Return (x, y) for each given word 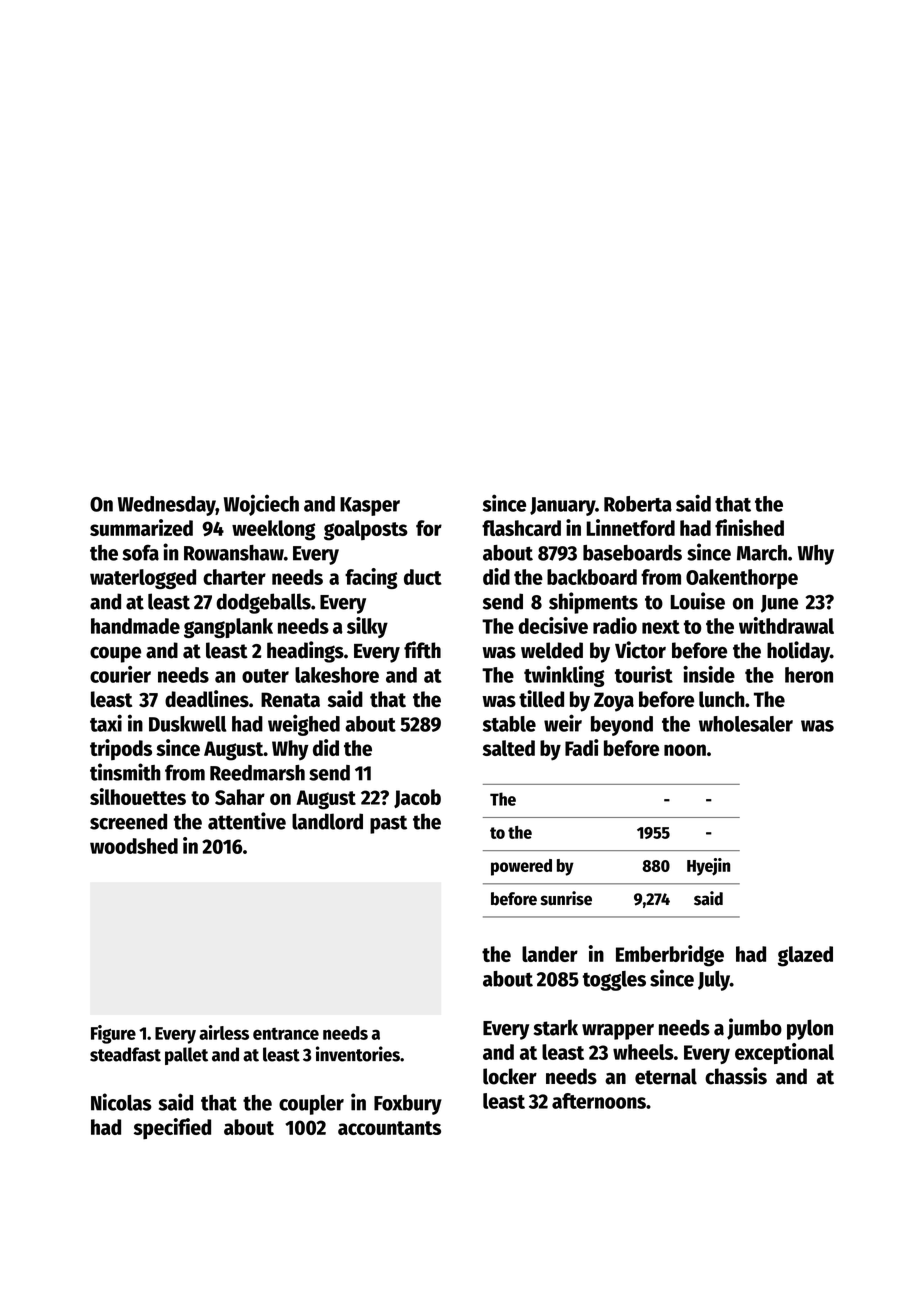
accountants (389, 1128)
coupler (311, 1105)
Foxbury (408, 1105)
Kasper (370, 506)
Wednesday (167, 506)
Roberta (638, 504)
